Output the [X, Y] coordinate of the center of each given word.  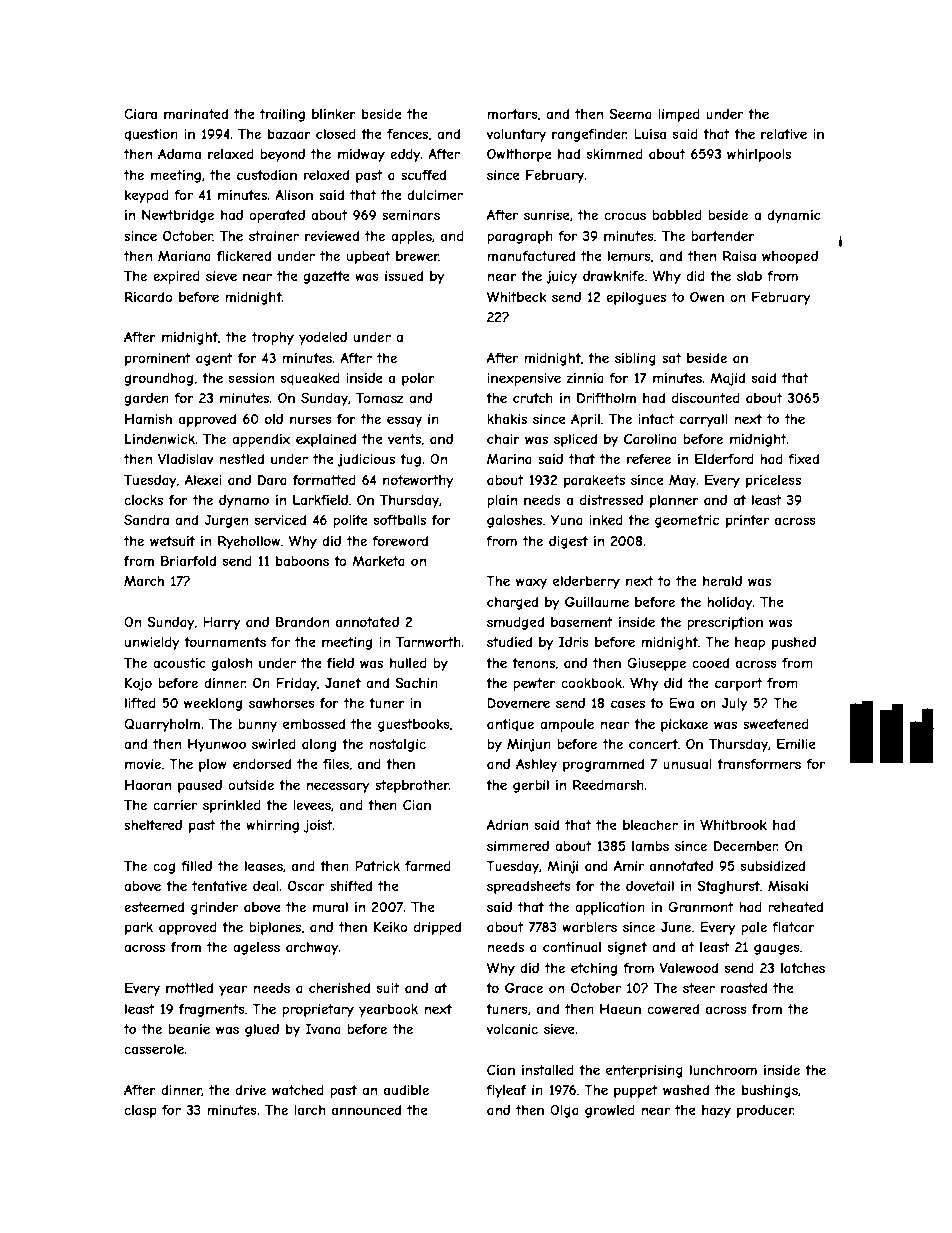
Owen [707, 297]
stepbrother [412, 786]
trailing [282, 115]
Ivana [323, 1029]
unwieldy [152, 643]
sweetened [776, 724]
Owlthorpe [519, 155]
